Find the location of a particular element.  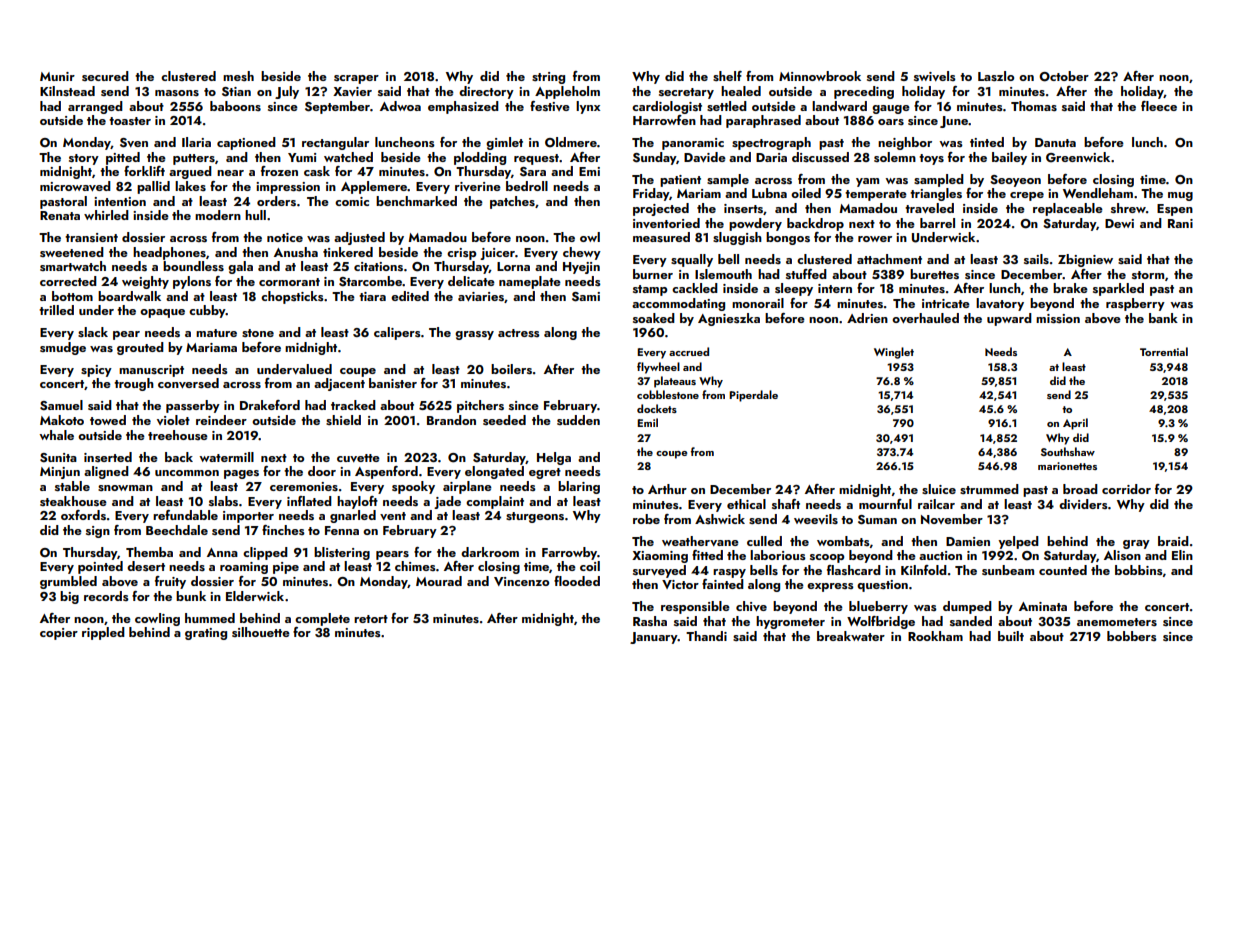

Dewi is located at coordinates (1119, 223).
